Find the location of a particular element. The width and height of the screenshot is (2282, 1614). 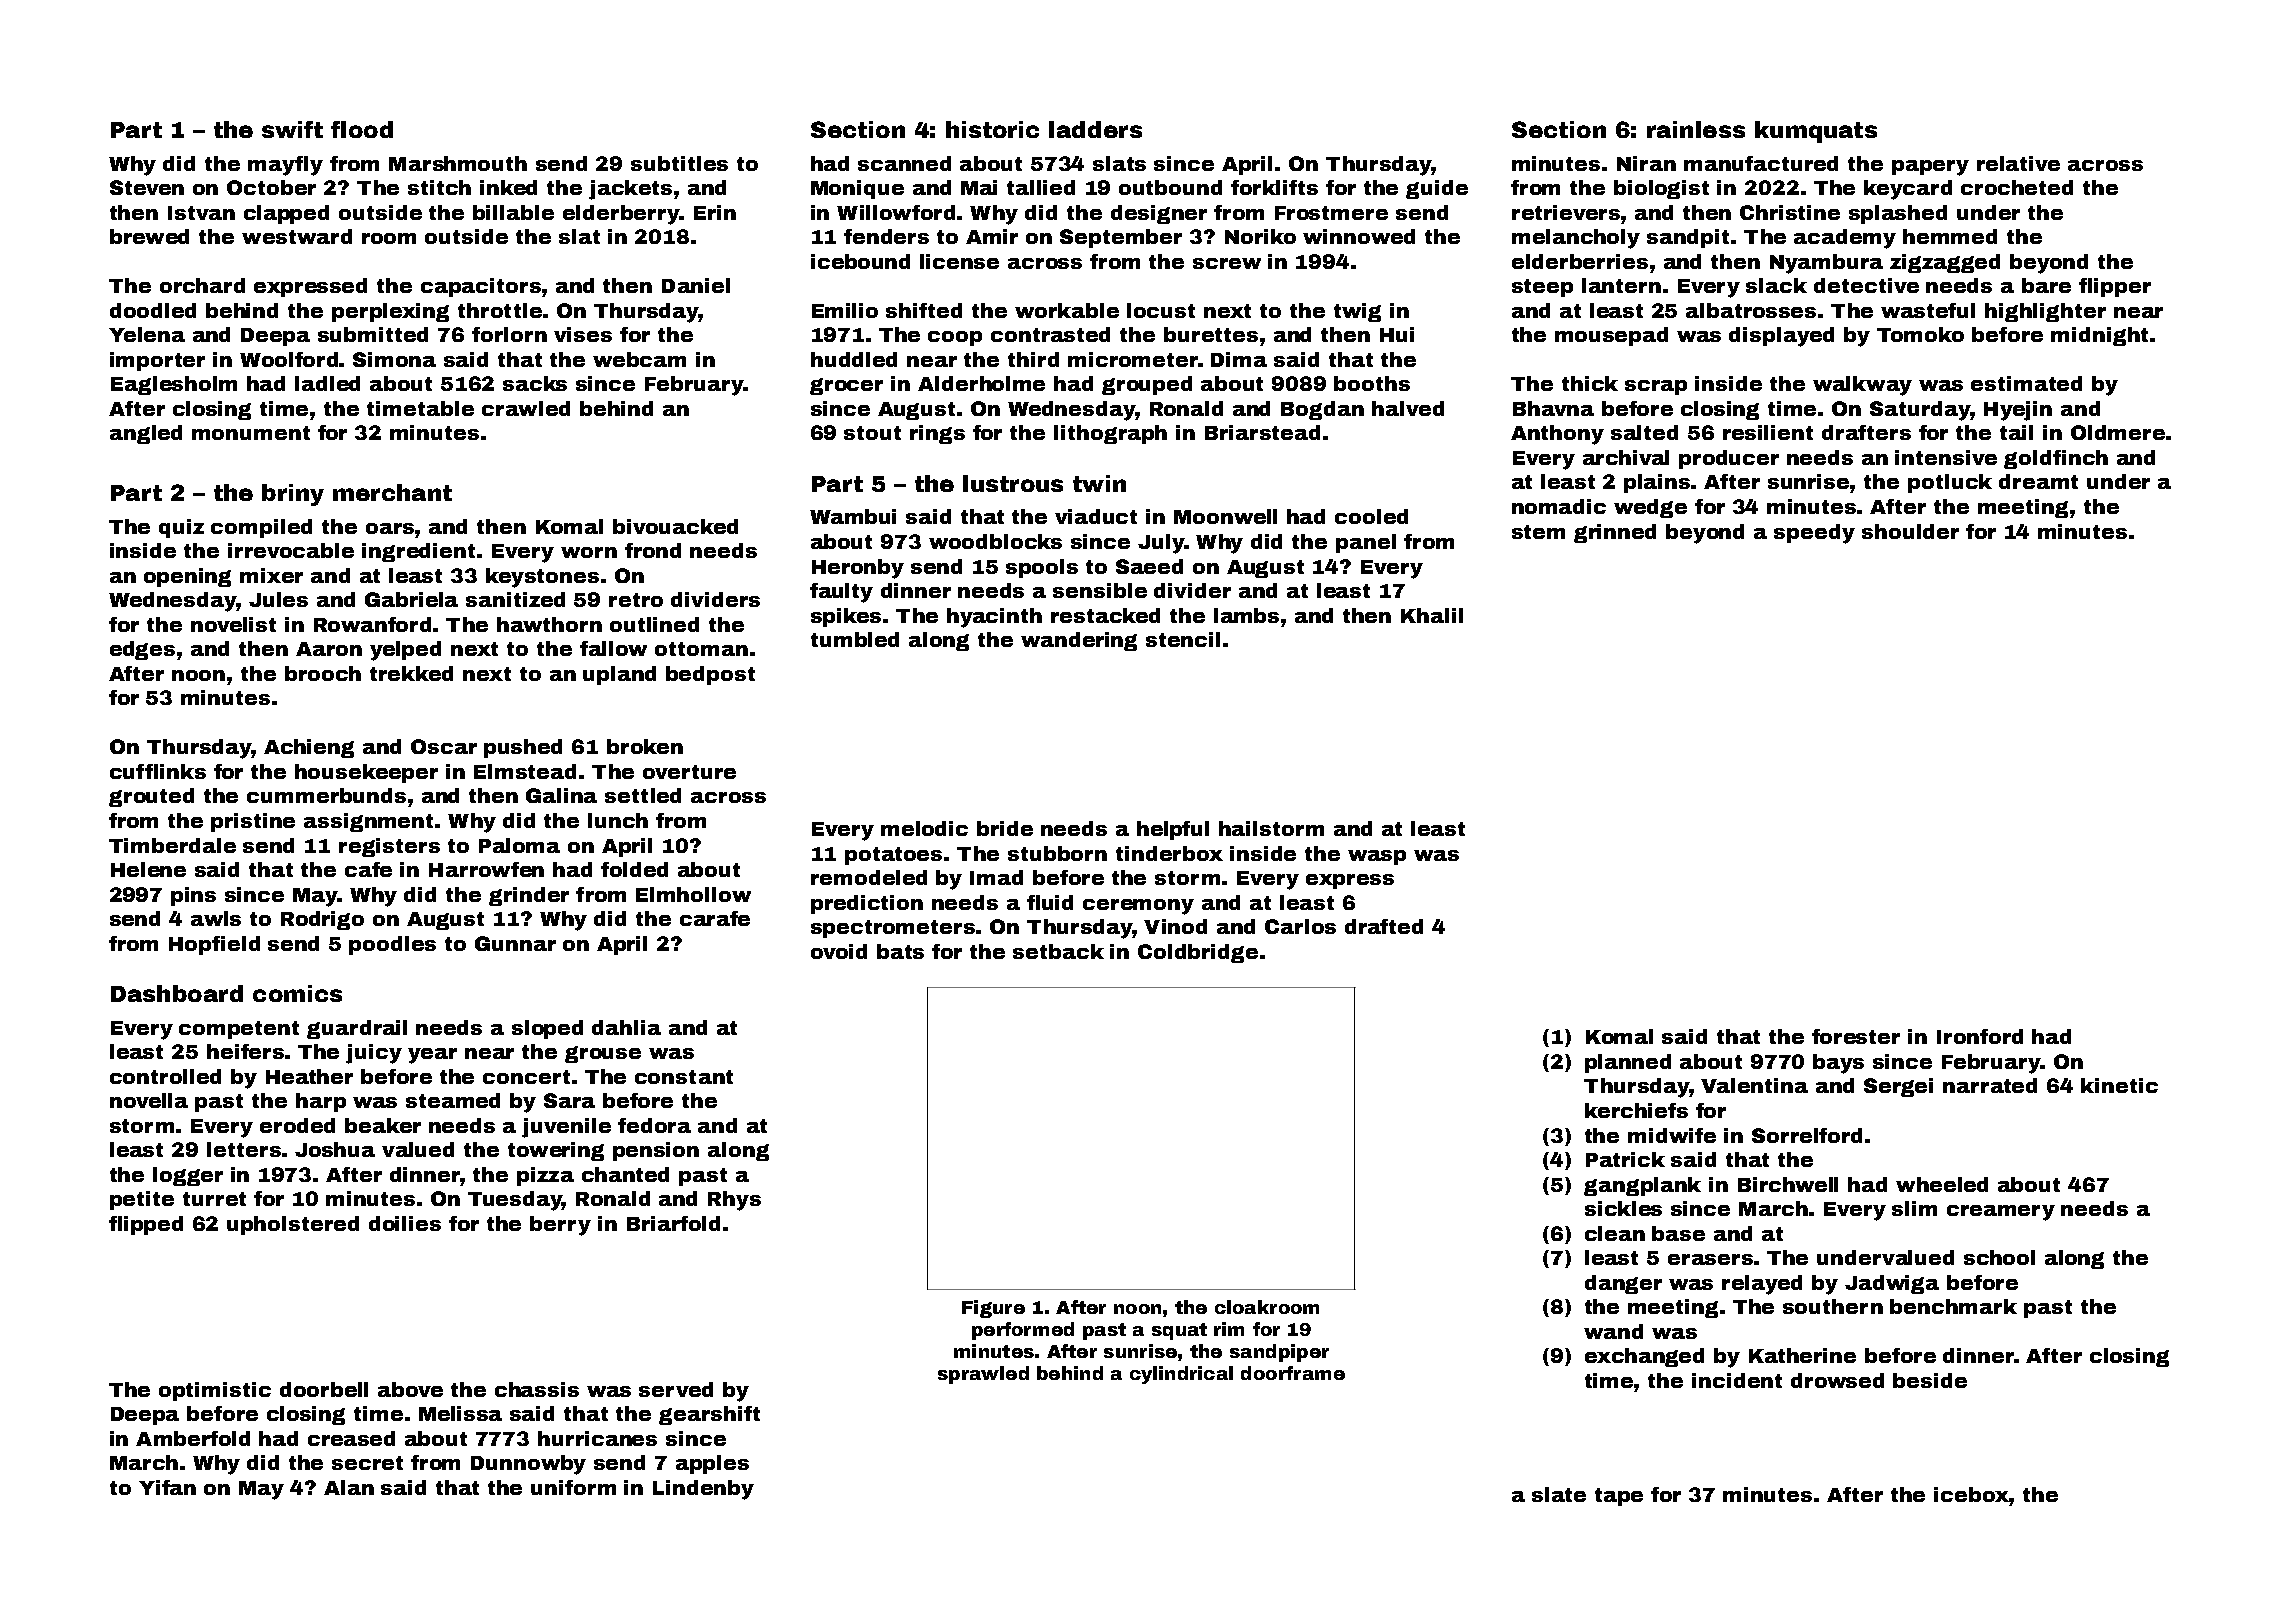

Yifan is located at coordinates (167, 1487).
